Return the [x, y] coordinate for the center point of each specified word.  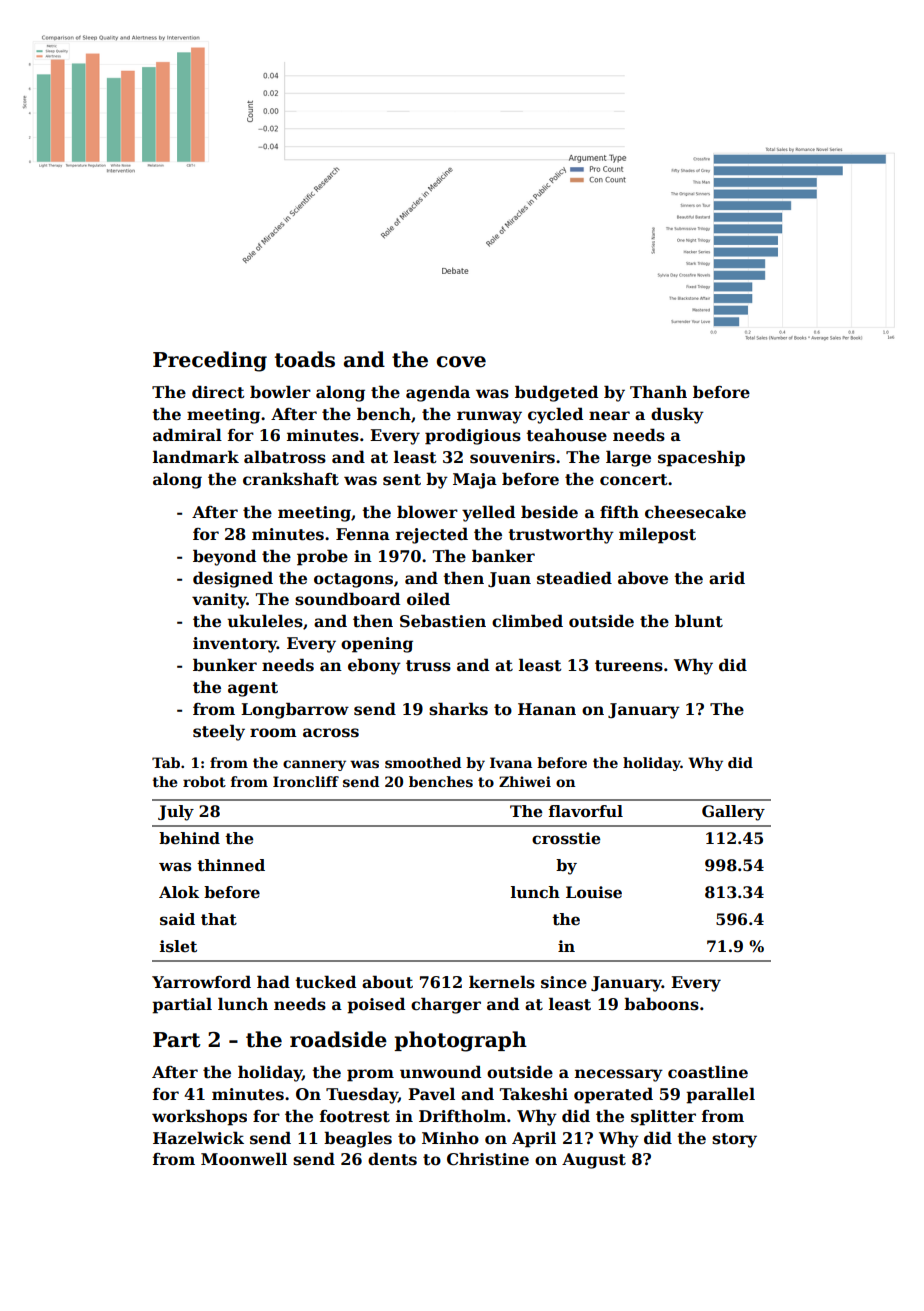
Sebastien [443, 621]
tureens [629, 666]
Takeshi [533, 1094]
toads [305, 359]
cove [461, 362]
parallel [720, 1095]
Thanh [658, 391]
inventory [235, 645]
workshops [199, 1117]
